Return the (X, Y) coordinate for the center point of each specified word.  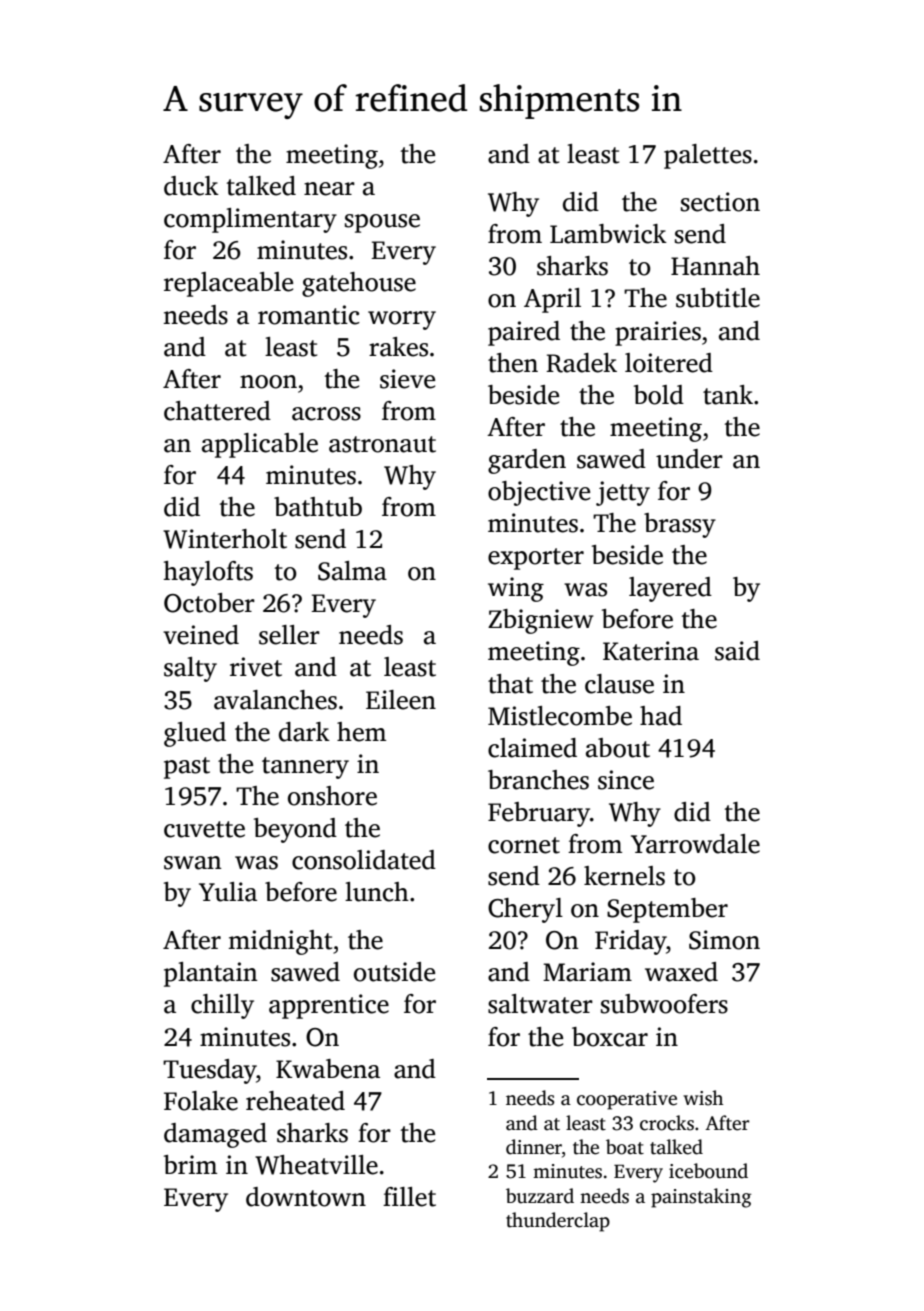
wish (703, 1098)
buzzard (540, 1196)
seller (289, 635)
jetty (623, 493)
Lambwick (608, 234)
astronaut (382, 444)
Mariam (587, 972)
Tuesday (210, 1071)
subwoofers (664, 1004)
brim (190, 1164)
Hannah (715, 266)
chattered (217, 411)
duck (191, 186)
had (661, 716)
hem (361, 732)
